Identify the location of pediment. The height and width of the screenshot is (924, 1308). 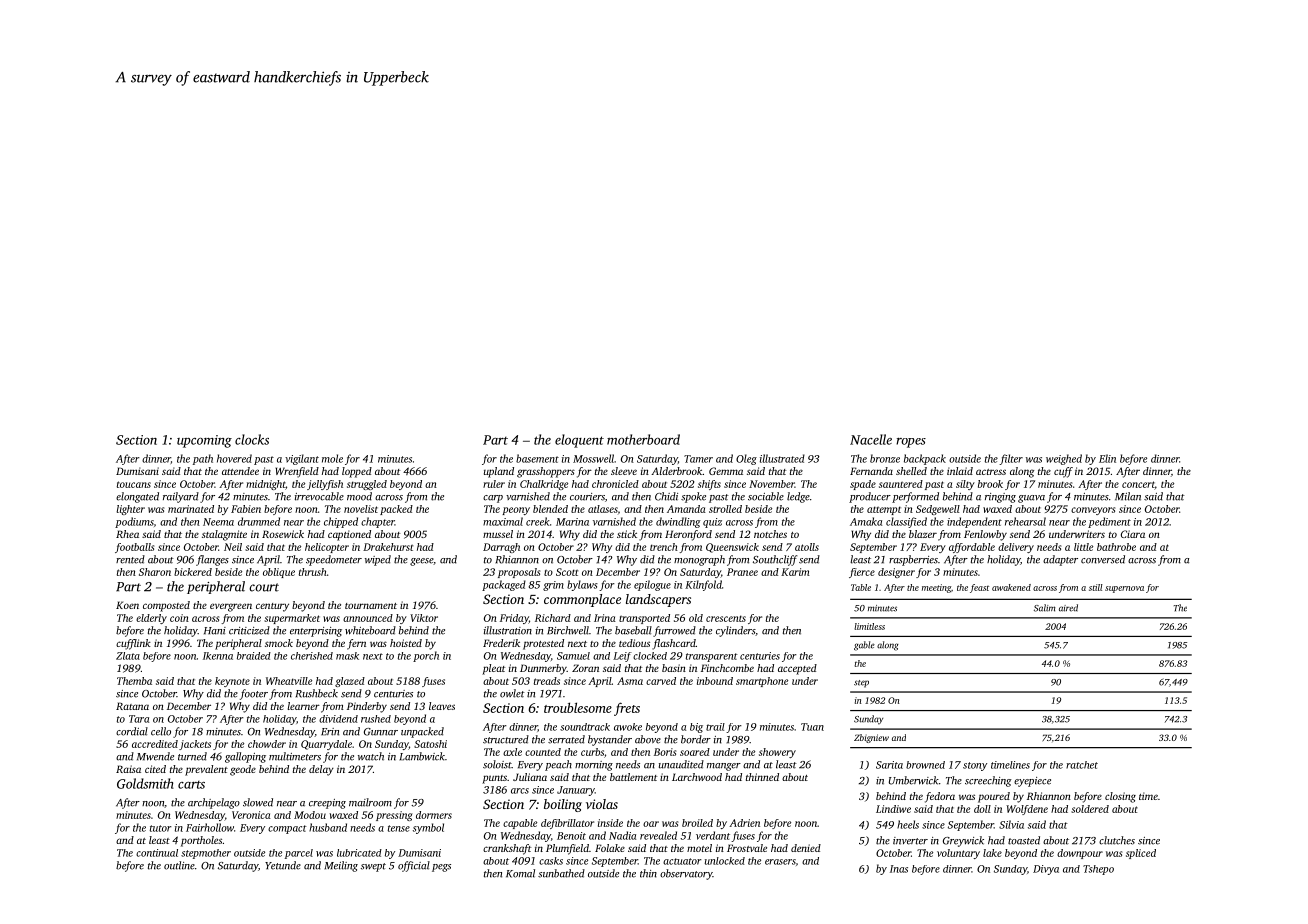
(1109, 522).
